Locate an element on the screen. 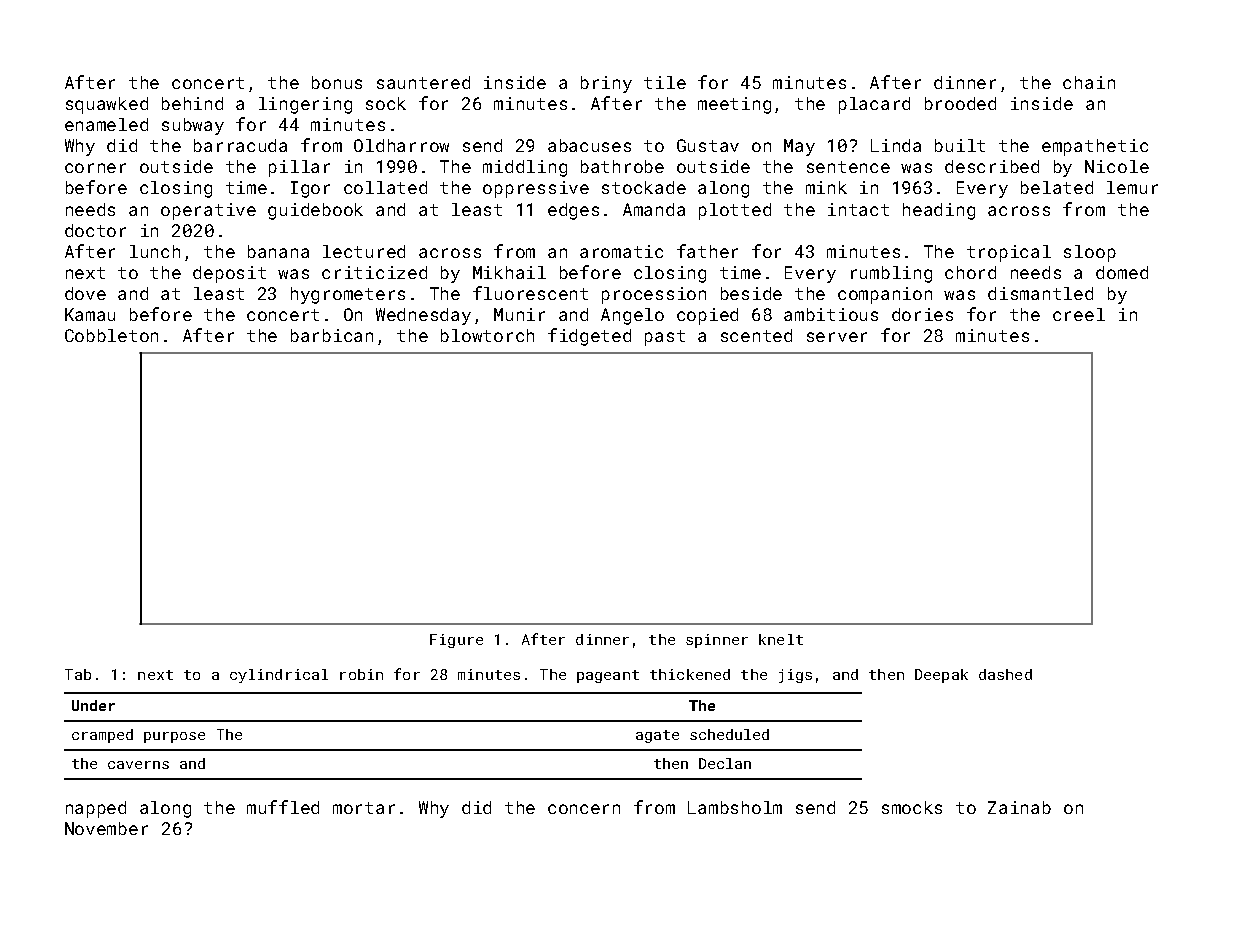 Image resolution: width=1233 pixels, height=952 pixels. middling is located at coordinates (525, 168).
